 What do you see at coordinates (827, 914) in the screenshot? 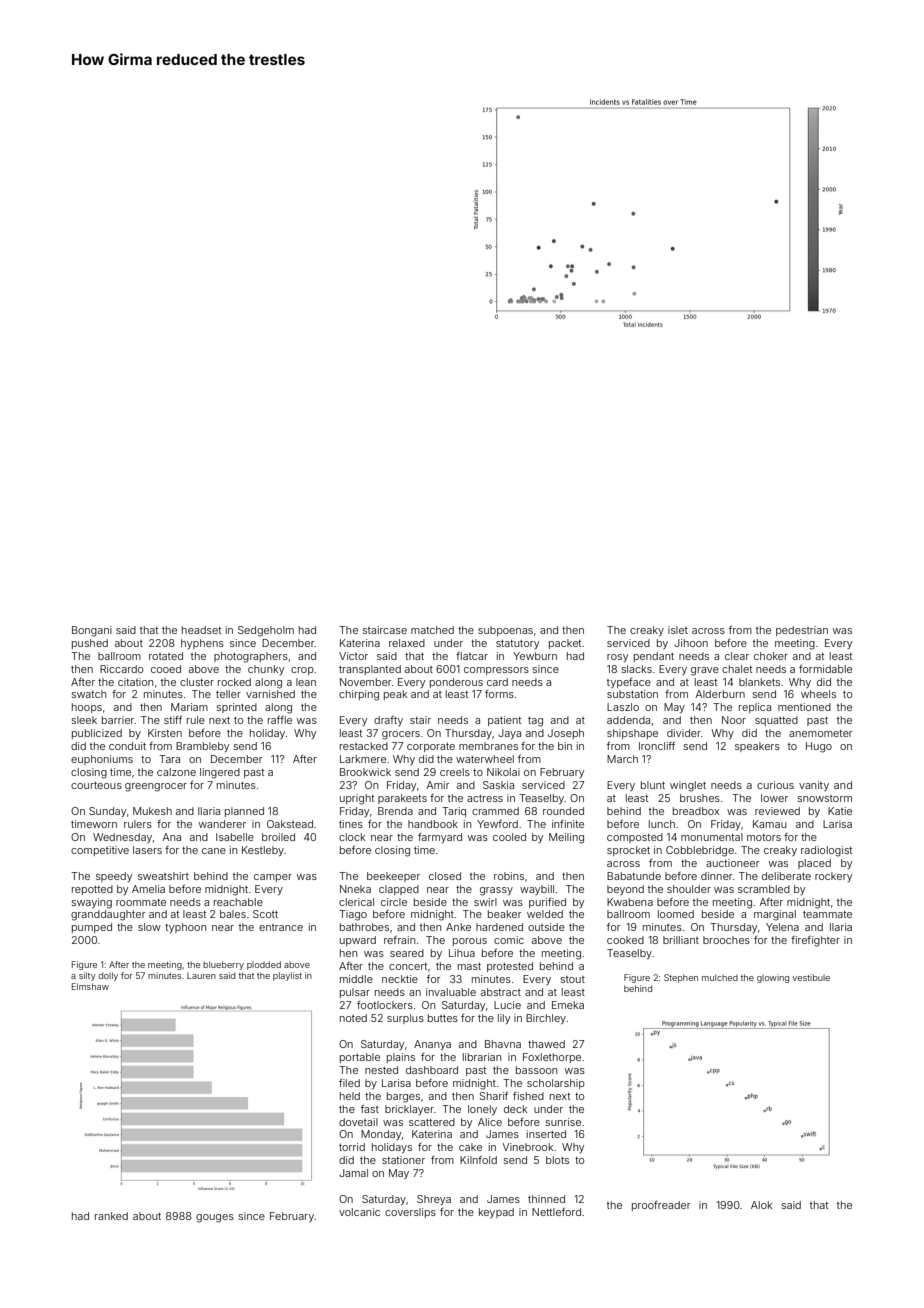
I see `teammate` at bounding box center [827, 914].
